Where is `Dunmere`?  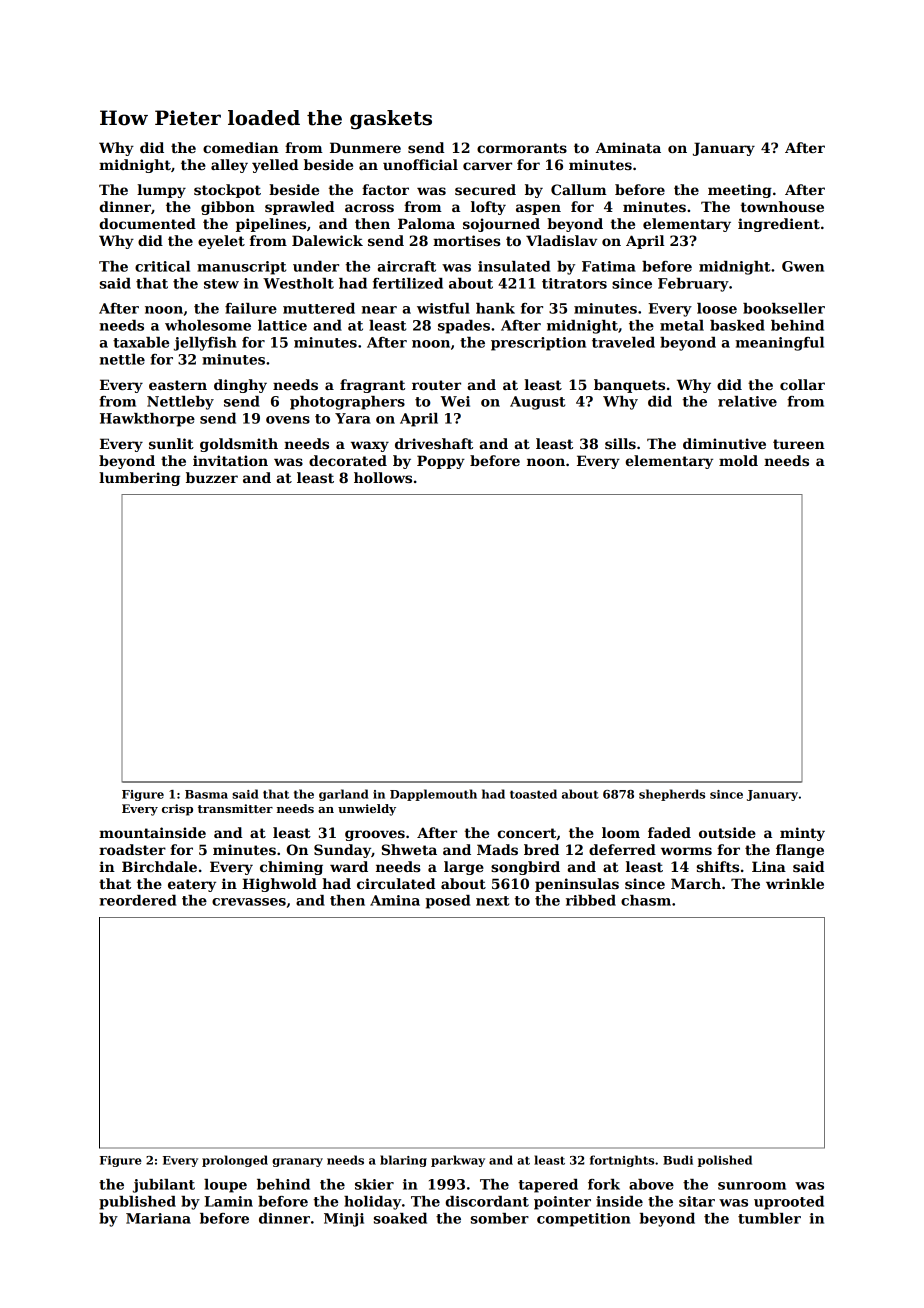 Dunmere is located at coordinates (365, 147).
